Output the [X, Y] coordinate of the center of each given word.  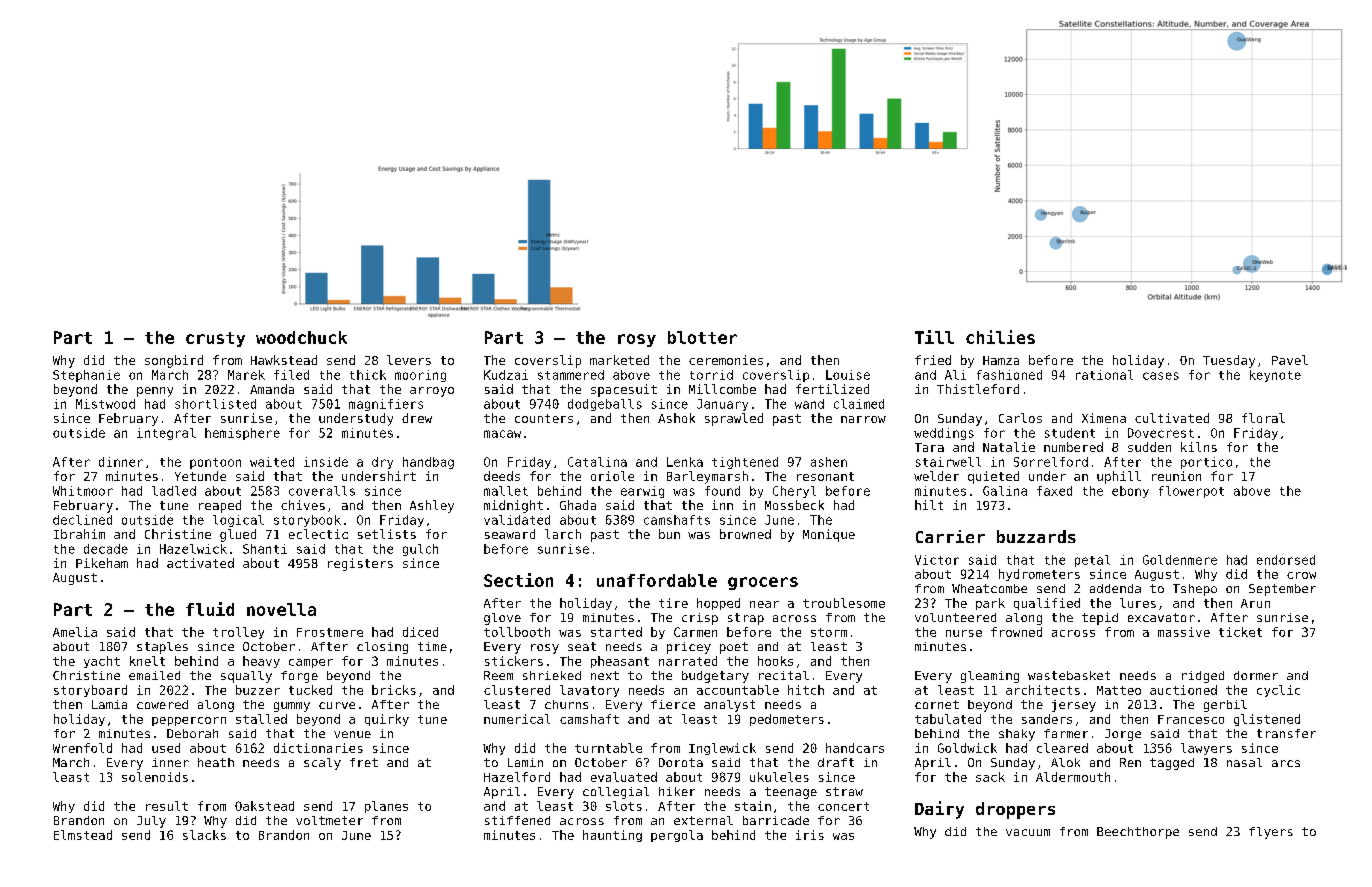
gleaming [990, 677]
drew [417, 418]
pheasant [620, 662]
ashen [829, 462]
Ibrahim [79, 534]
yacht [102, 662]
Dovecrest [1161, 433]
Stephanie [86, 376]
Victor [937, 560]
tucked [310, 690]
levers [409, 360]
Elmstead [83, 835]
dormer [1256, 675]
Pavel [1290, 360]
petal [1092, 561]
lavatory [589, 691]
